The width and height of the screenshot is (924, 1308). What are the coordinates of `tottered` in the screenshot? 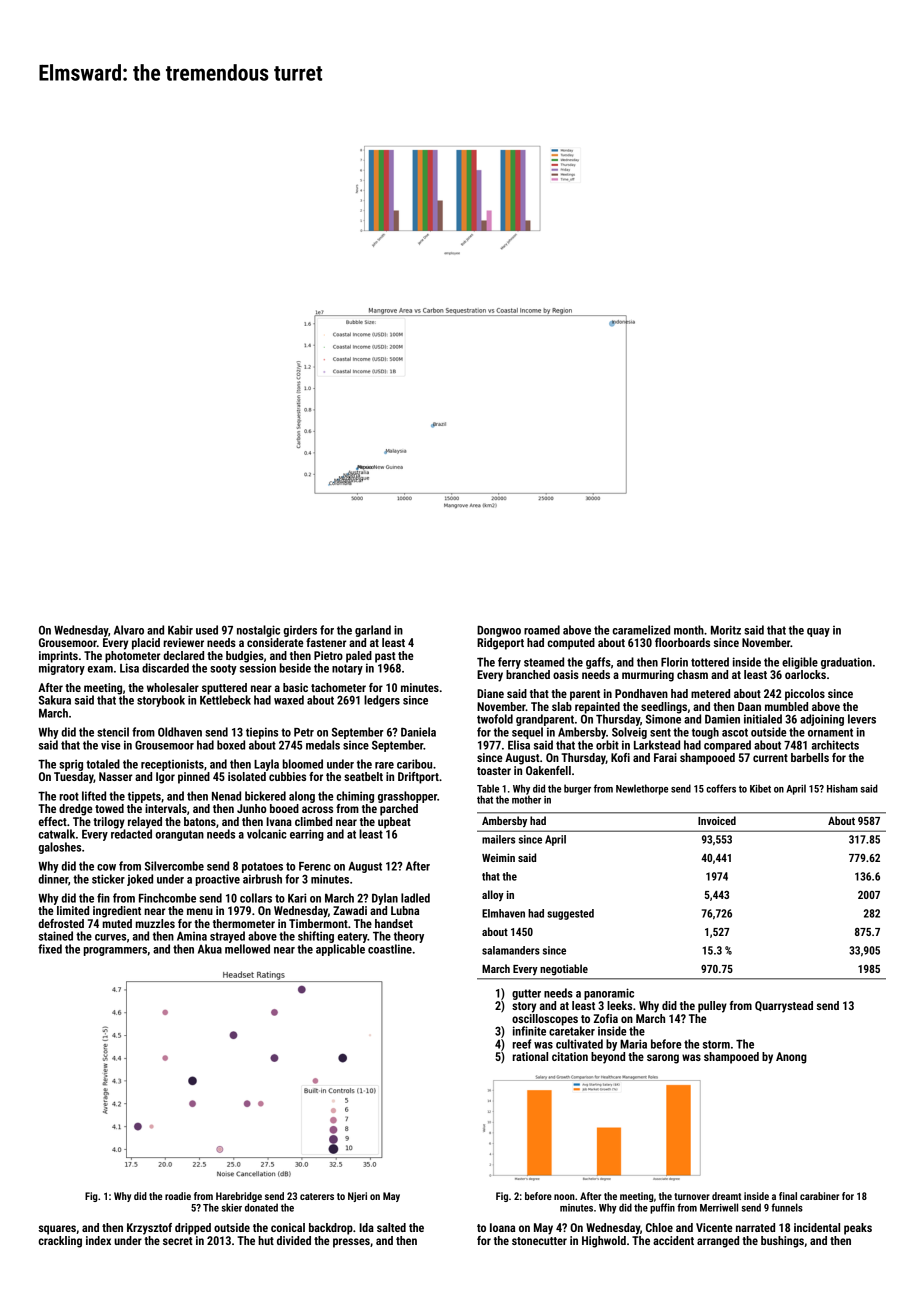 It's located at (710, 662).
